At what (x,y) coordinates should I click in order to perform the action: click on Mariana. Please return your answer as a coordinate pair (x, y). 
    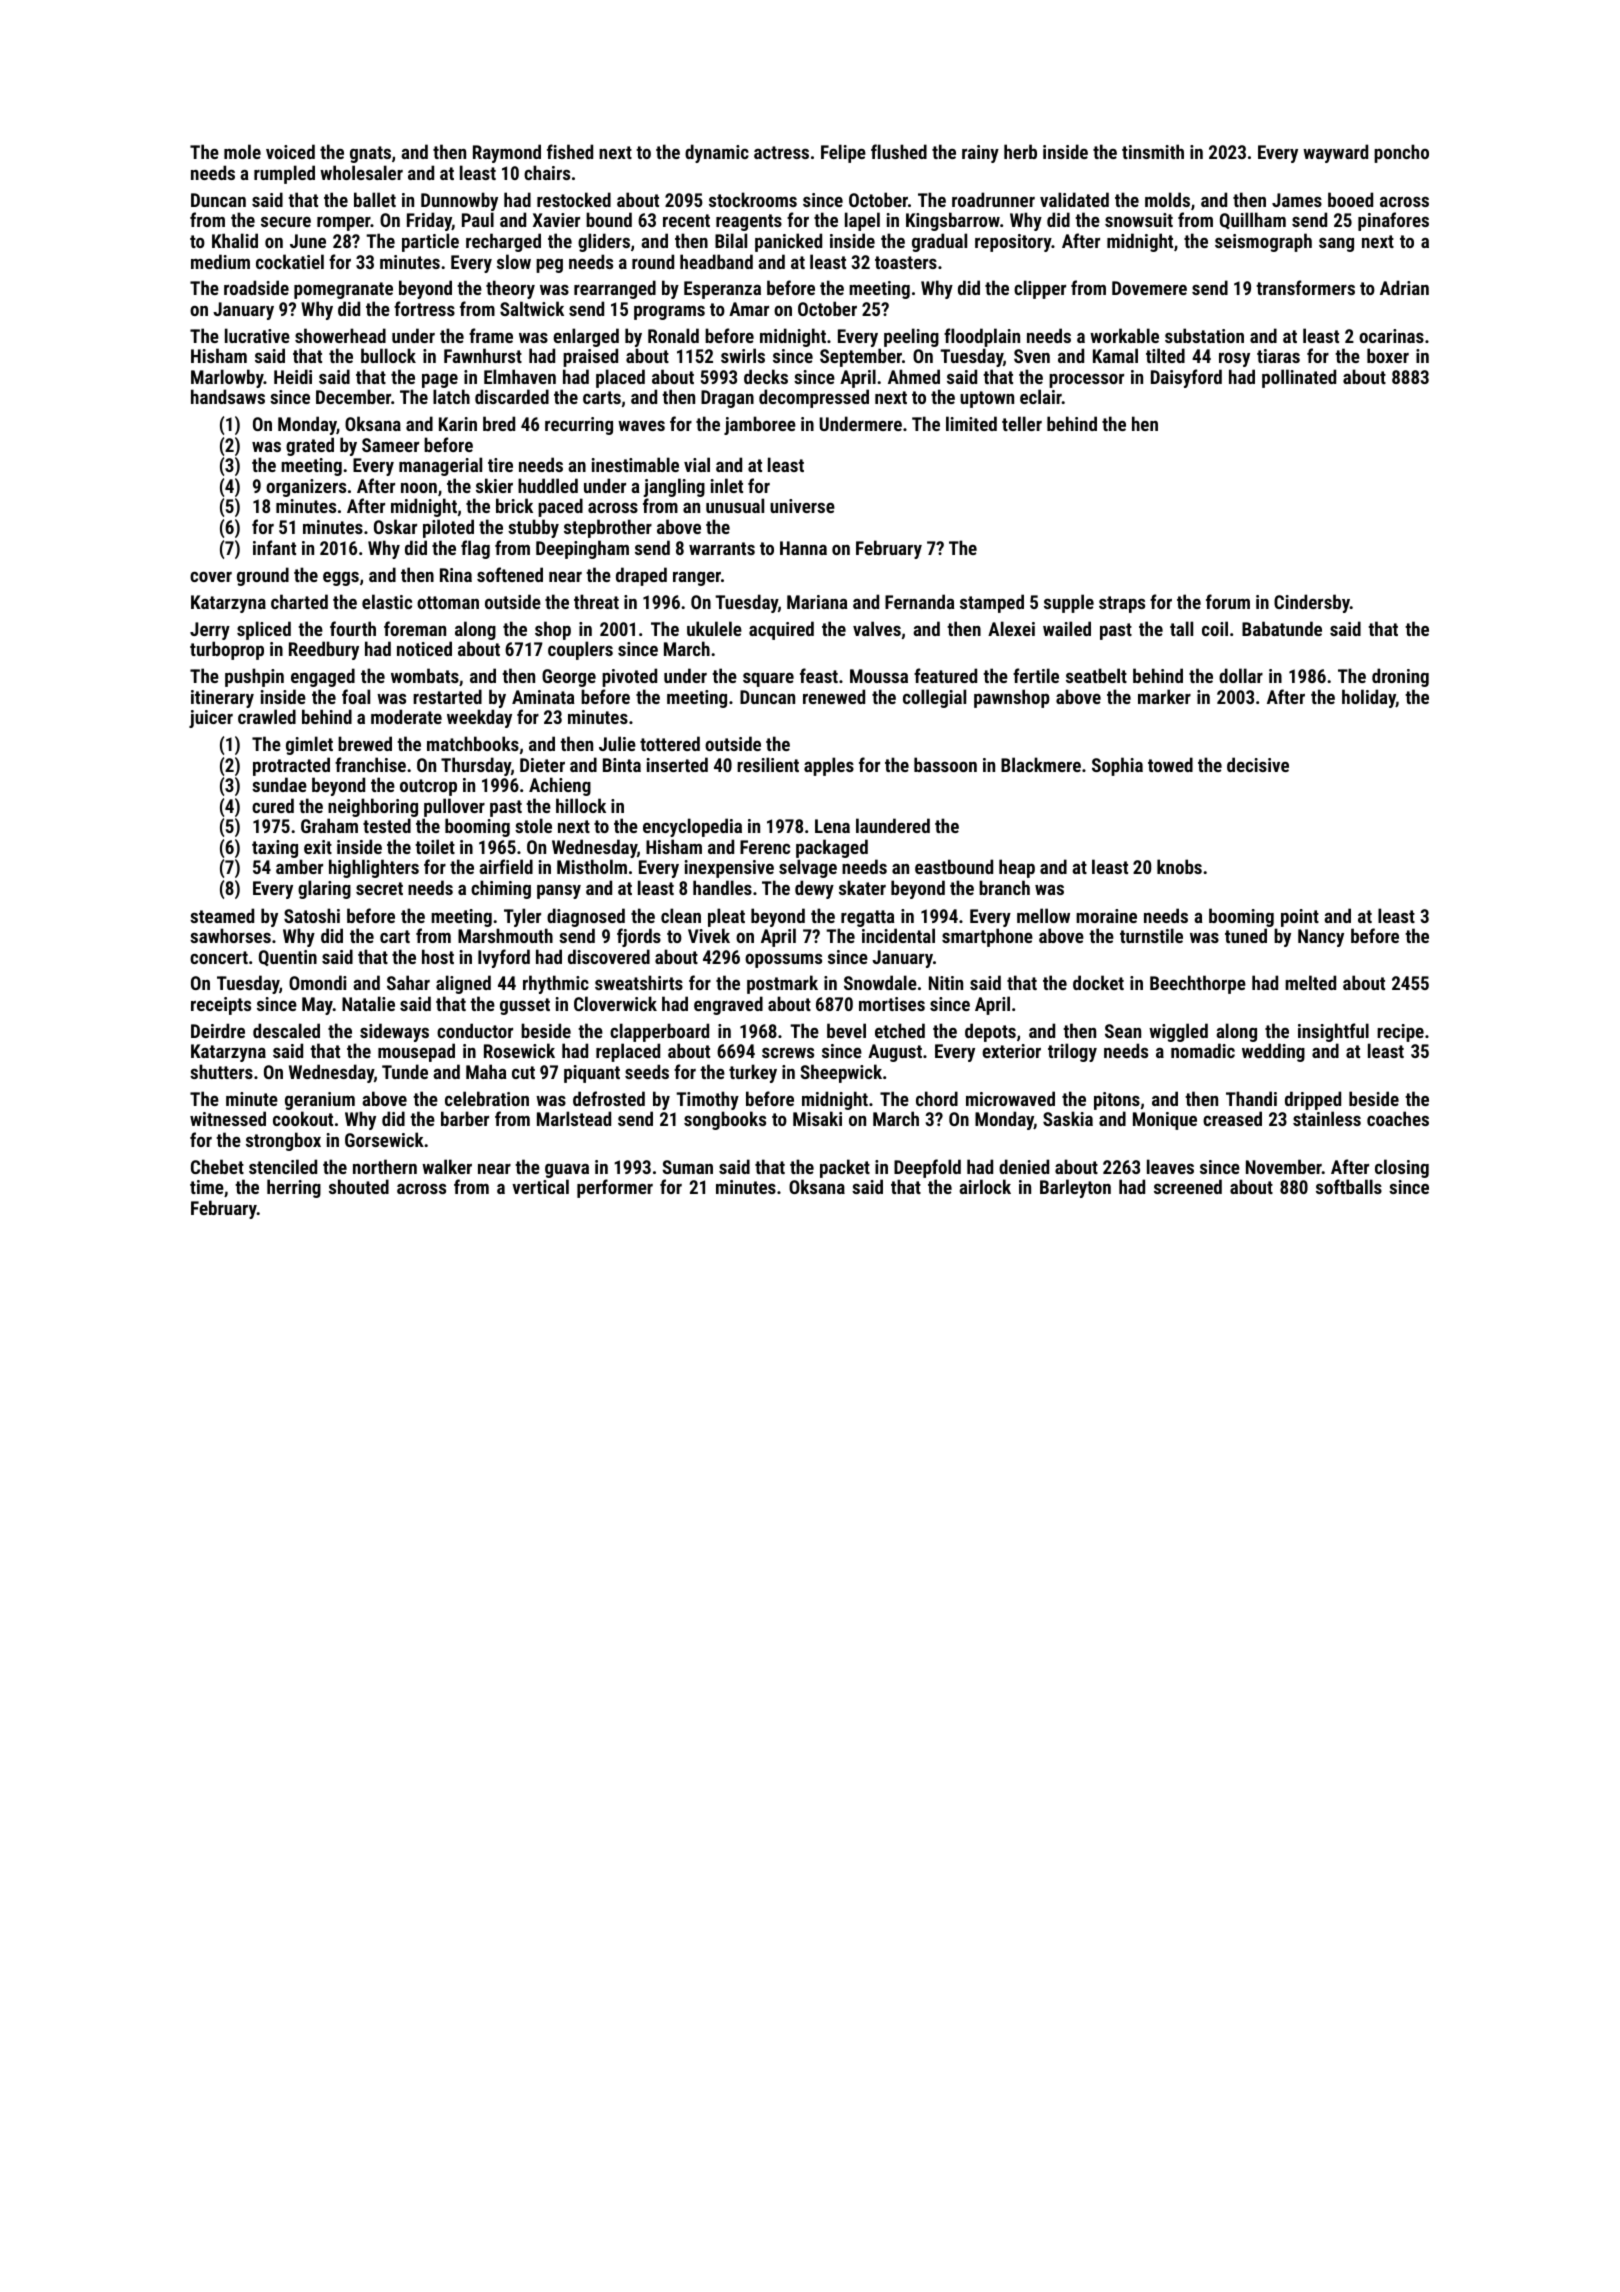
    Looking at the image, I should click on (817, 602).
